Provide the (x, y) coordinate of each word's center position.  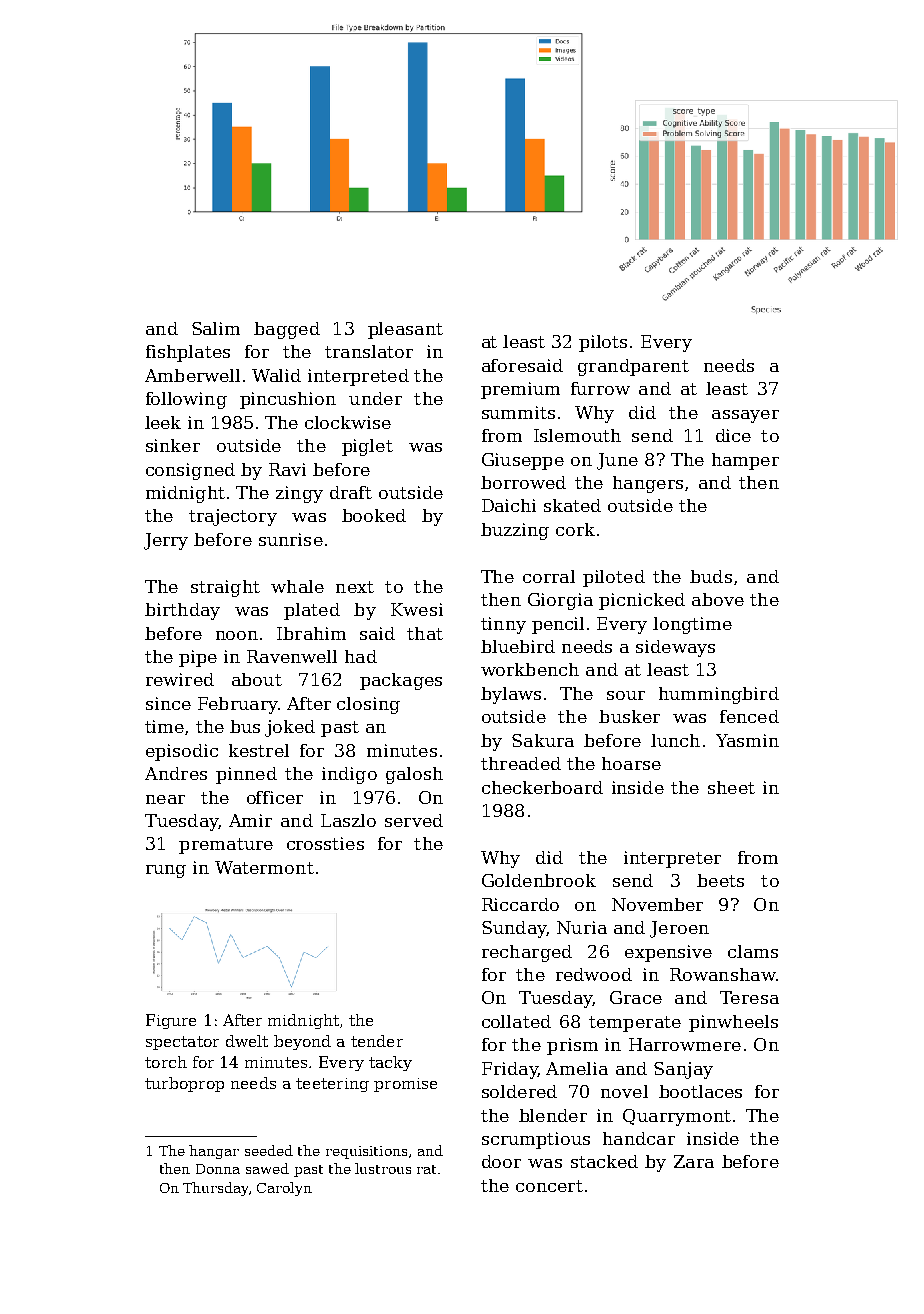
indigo (349, 775)
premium (520, 390)
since (168, 703)
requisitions (366, 1152)
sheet (731, 787)
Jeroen (679, 929)
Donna (218, 1169)
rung (166, 871)
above (718, 599)
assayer (745, 416)
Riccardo (520, 904)
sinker (173, 445)
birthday (182, 611)
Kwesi (417, 609)
